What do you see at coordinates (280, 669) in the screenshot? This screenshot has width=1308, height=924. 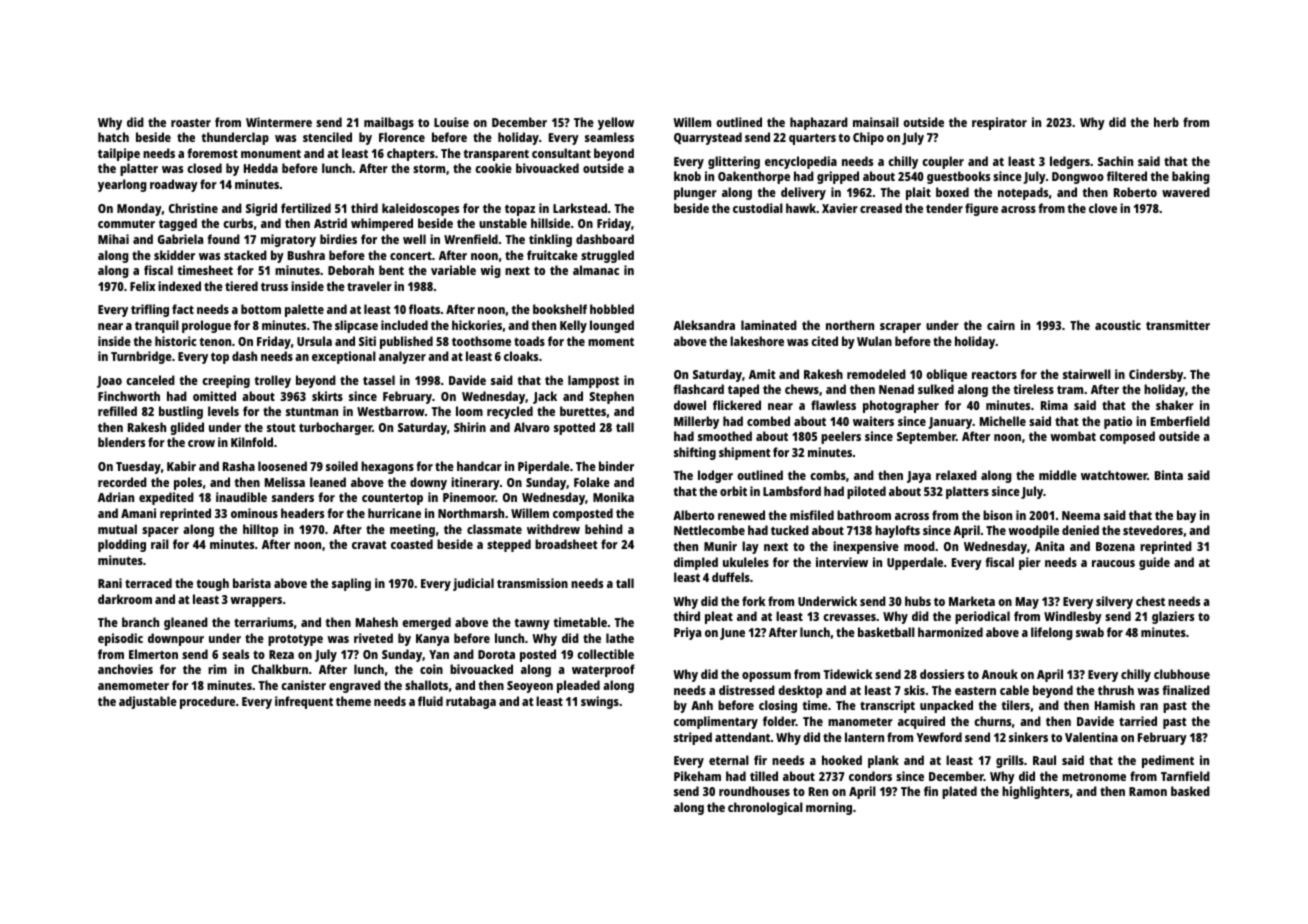 I see `Chalkburn` at bounding box center [280, 669].
